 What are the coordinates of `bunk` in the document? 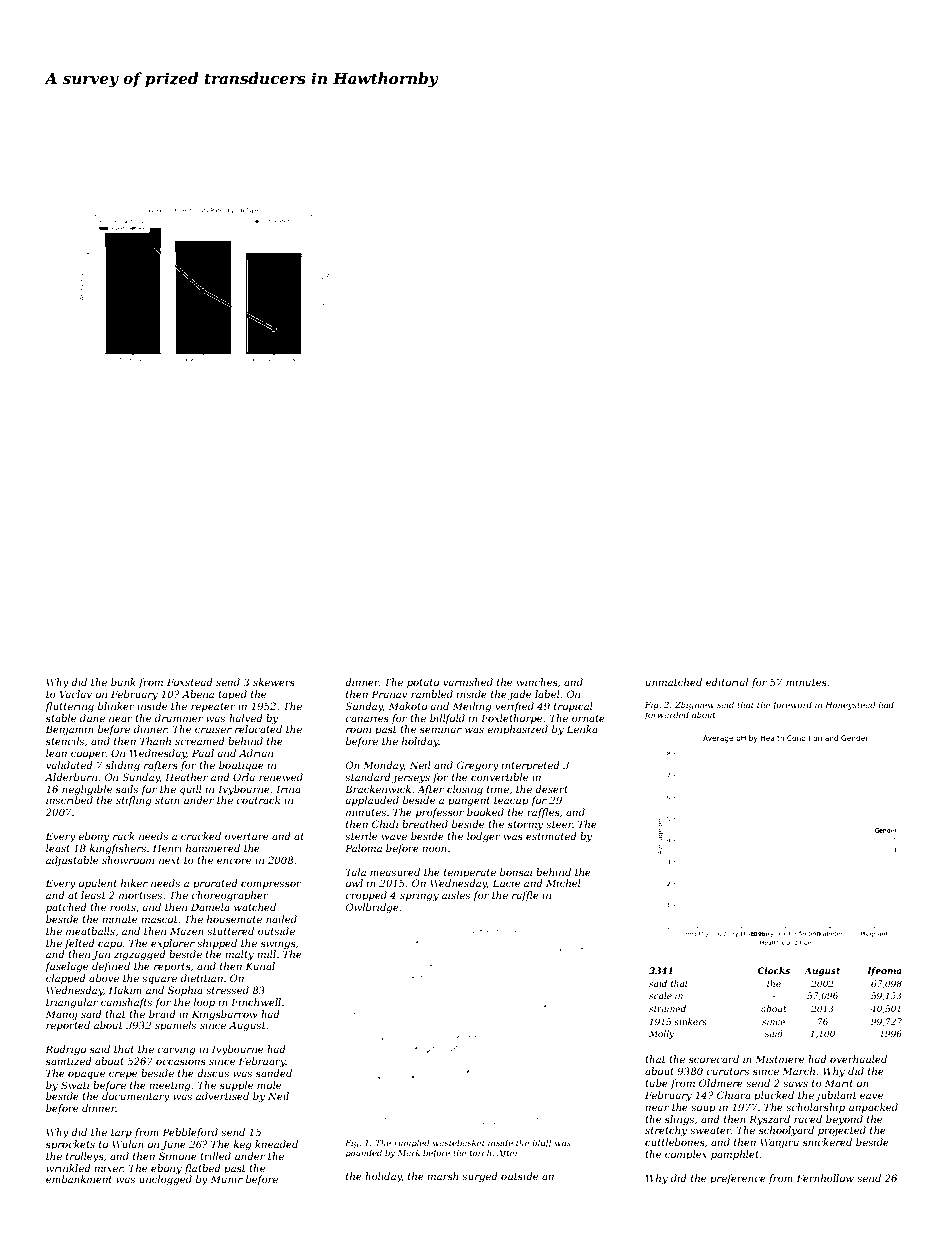 It's located at (123, 682).
